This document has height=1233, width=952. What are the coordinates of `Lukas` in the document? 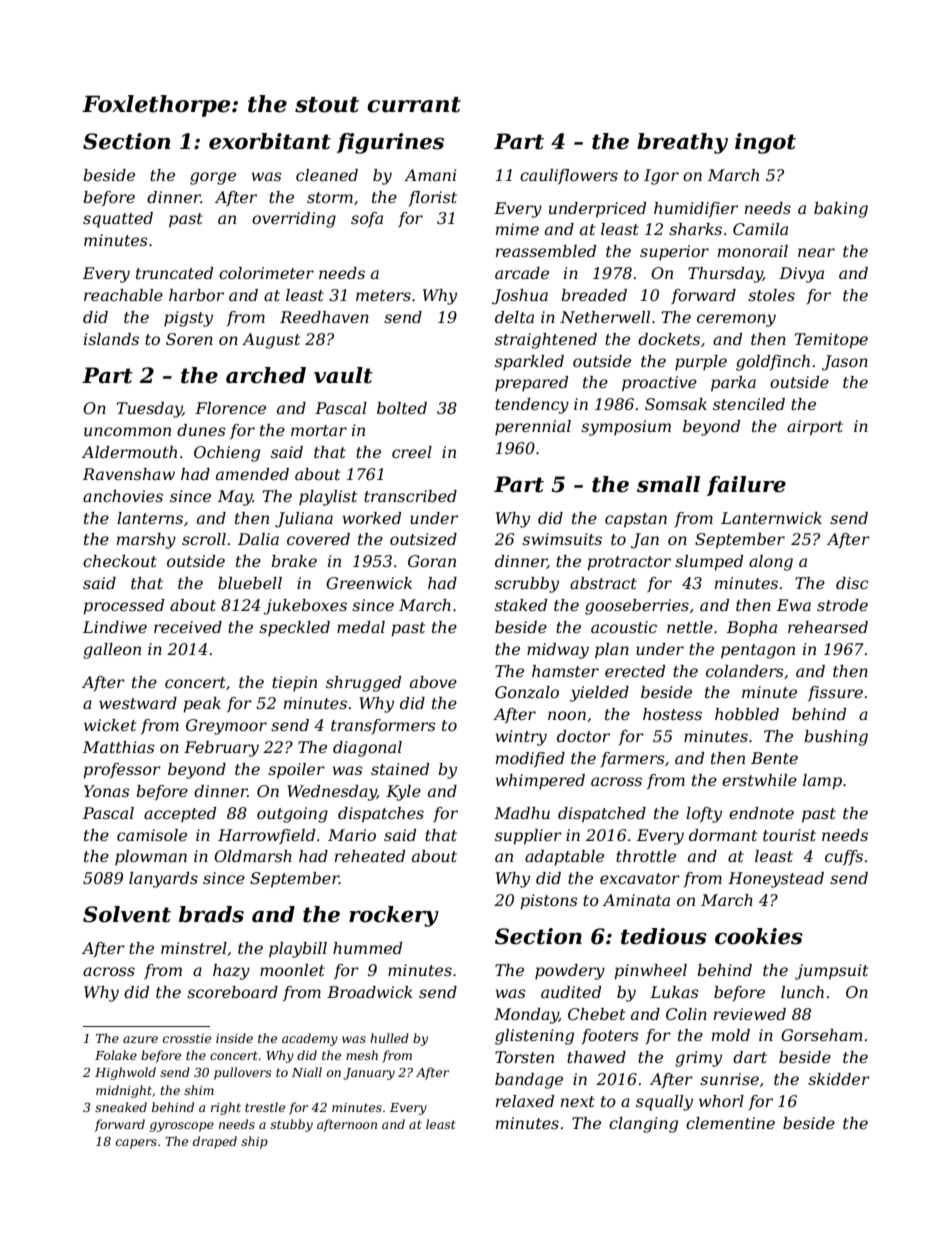 It's located at (674, 992).
